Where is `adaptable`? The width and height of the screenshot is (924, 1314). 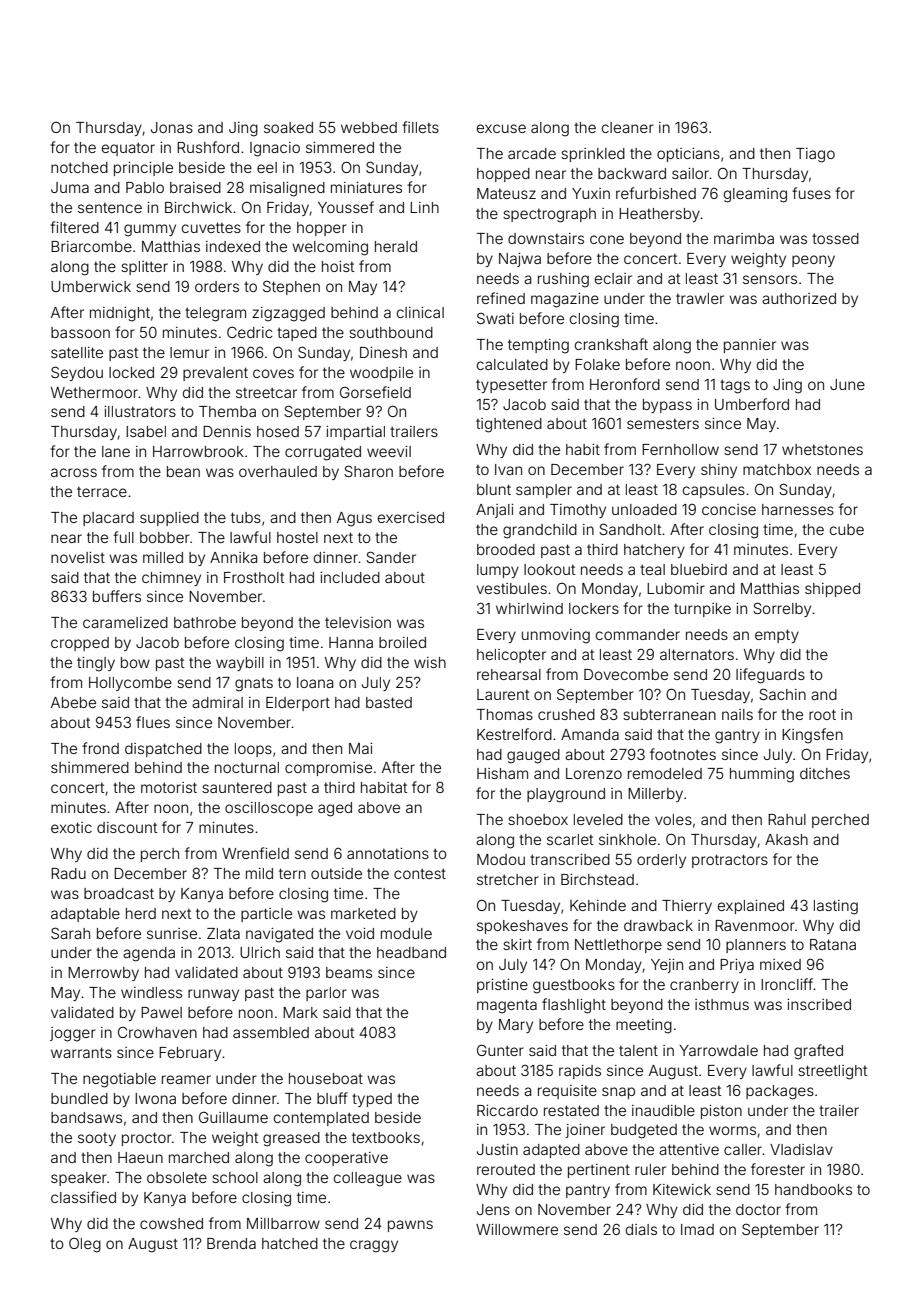
adaptable is located at coordinates (85, 915).
